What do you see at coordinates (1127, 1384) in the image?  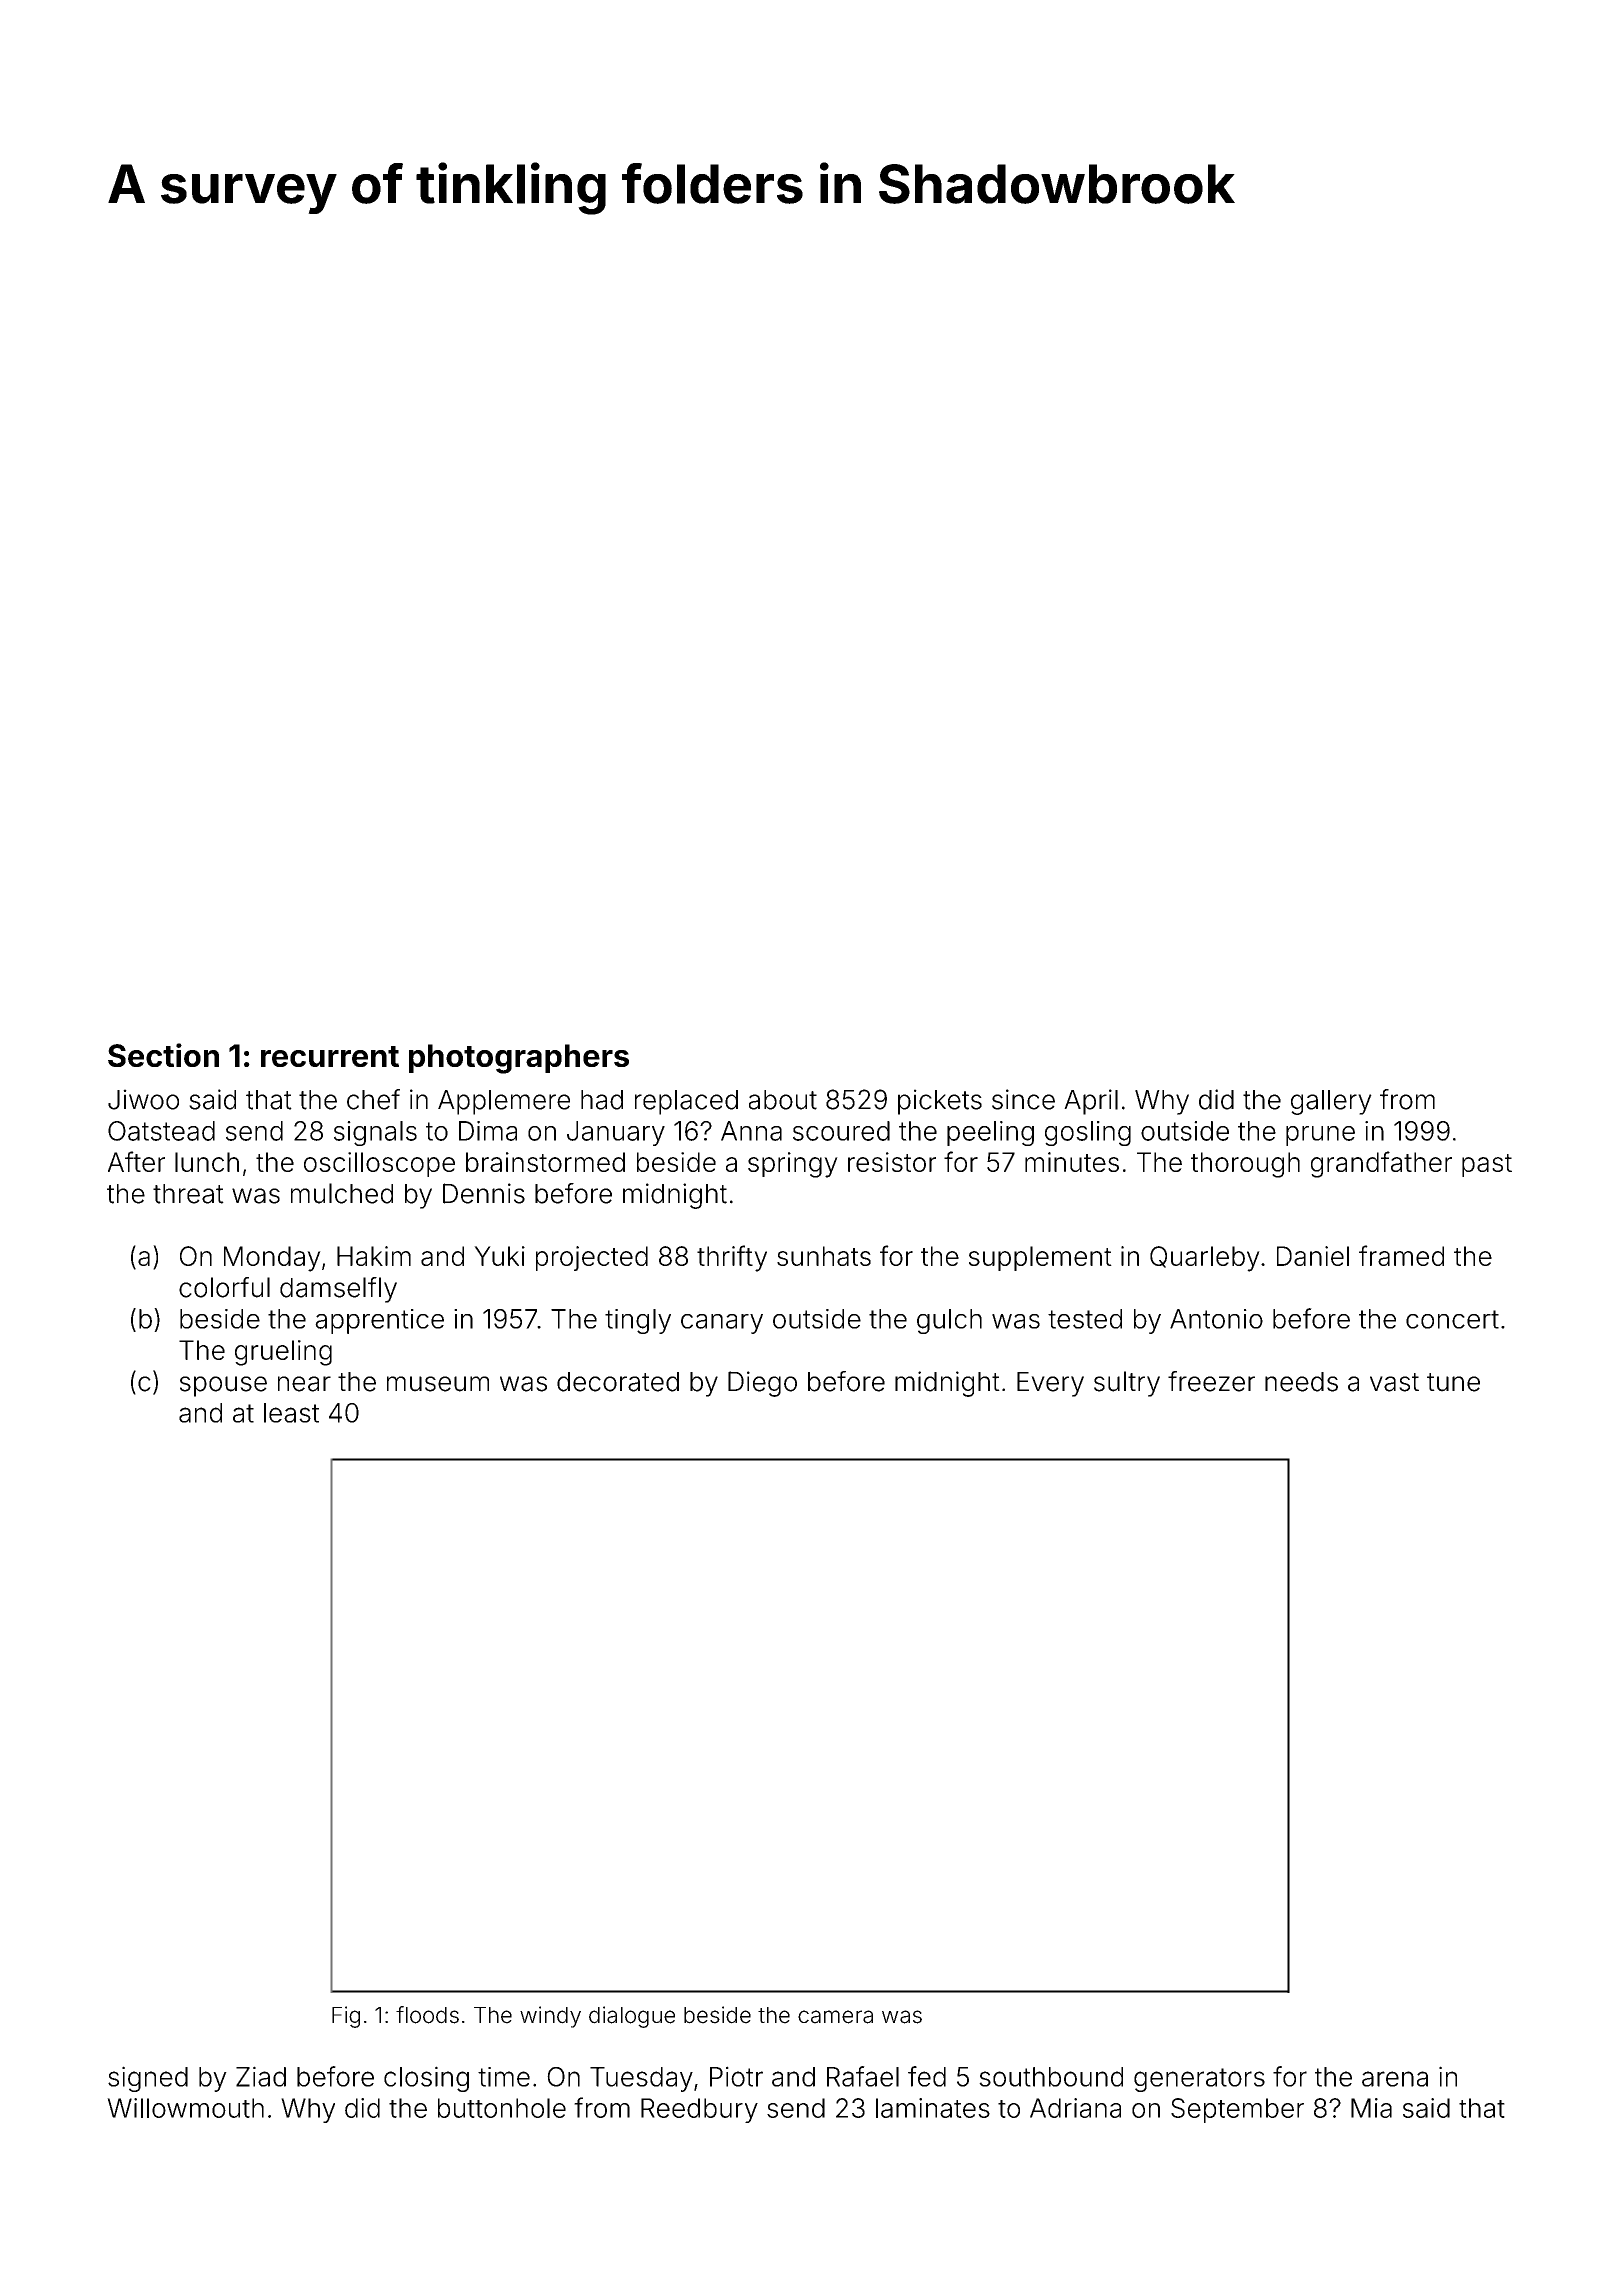 I see `sultry` at bounding box center [1127, 1384].
